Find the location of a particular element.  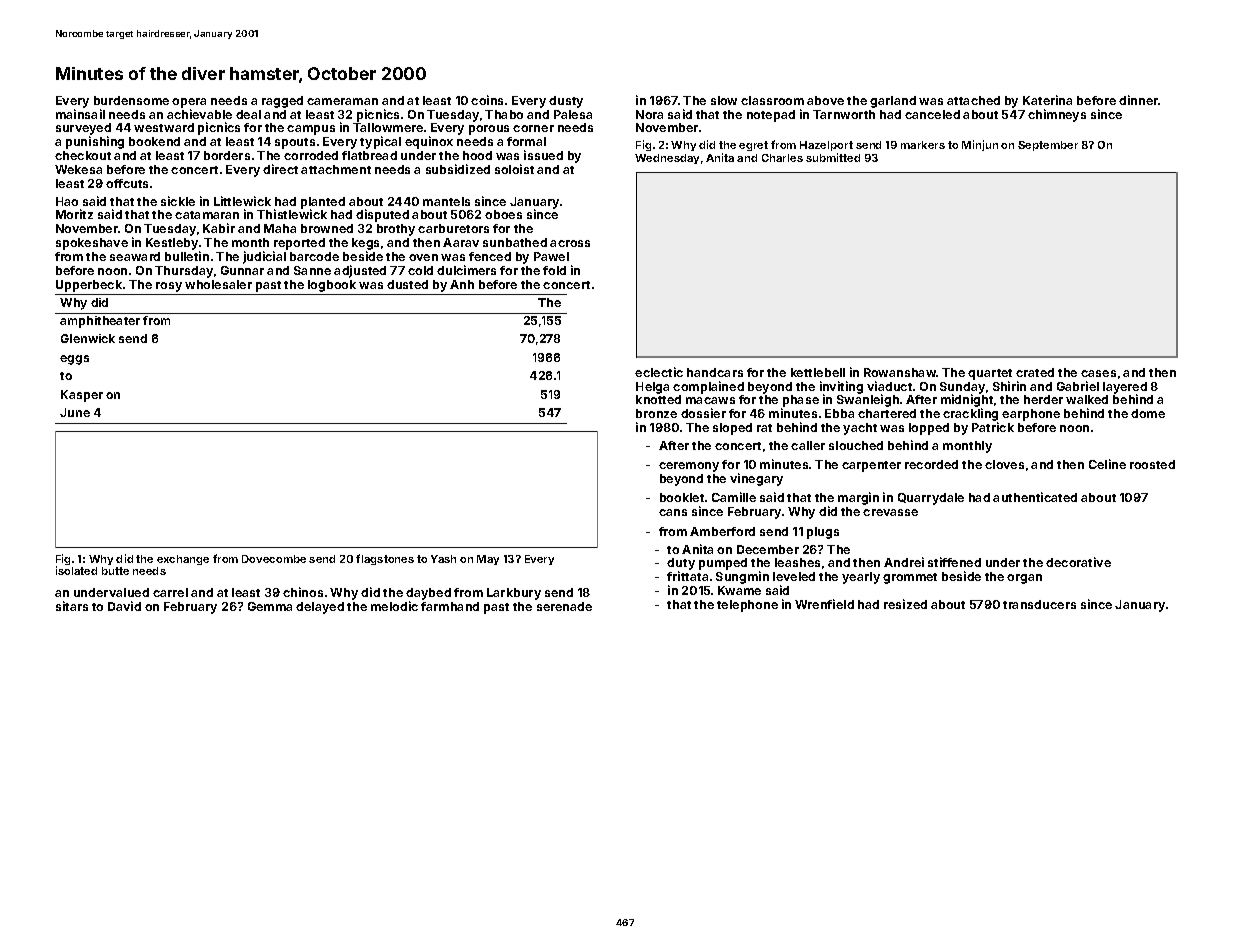

cases is located at coordinates (1098, 373).
